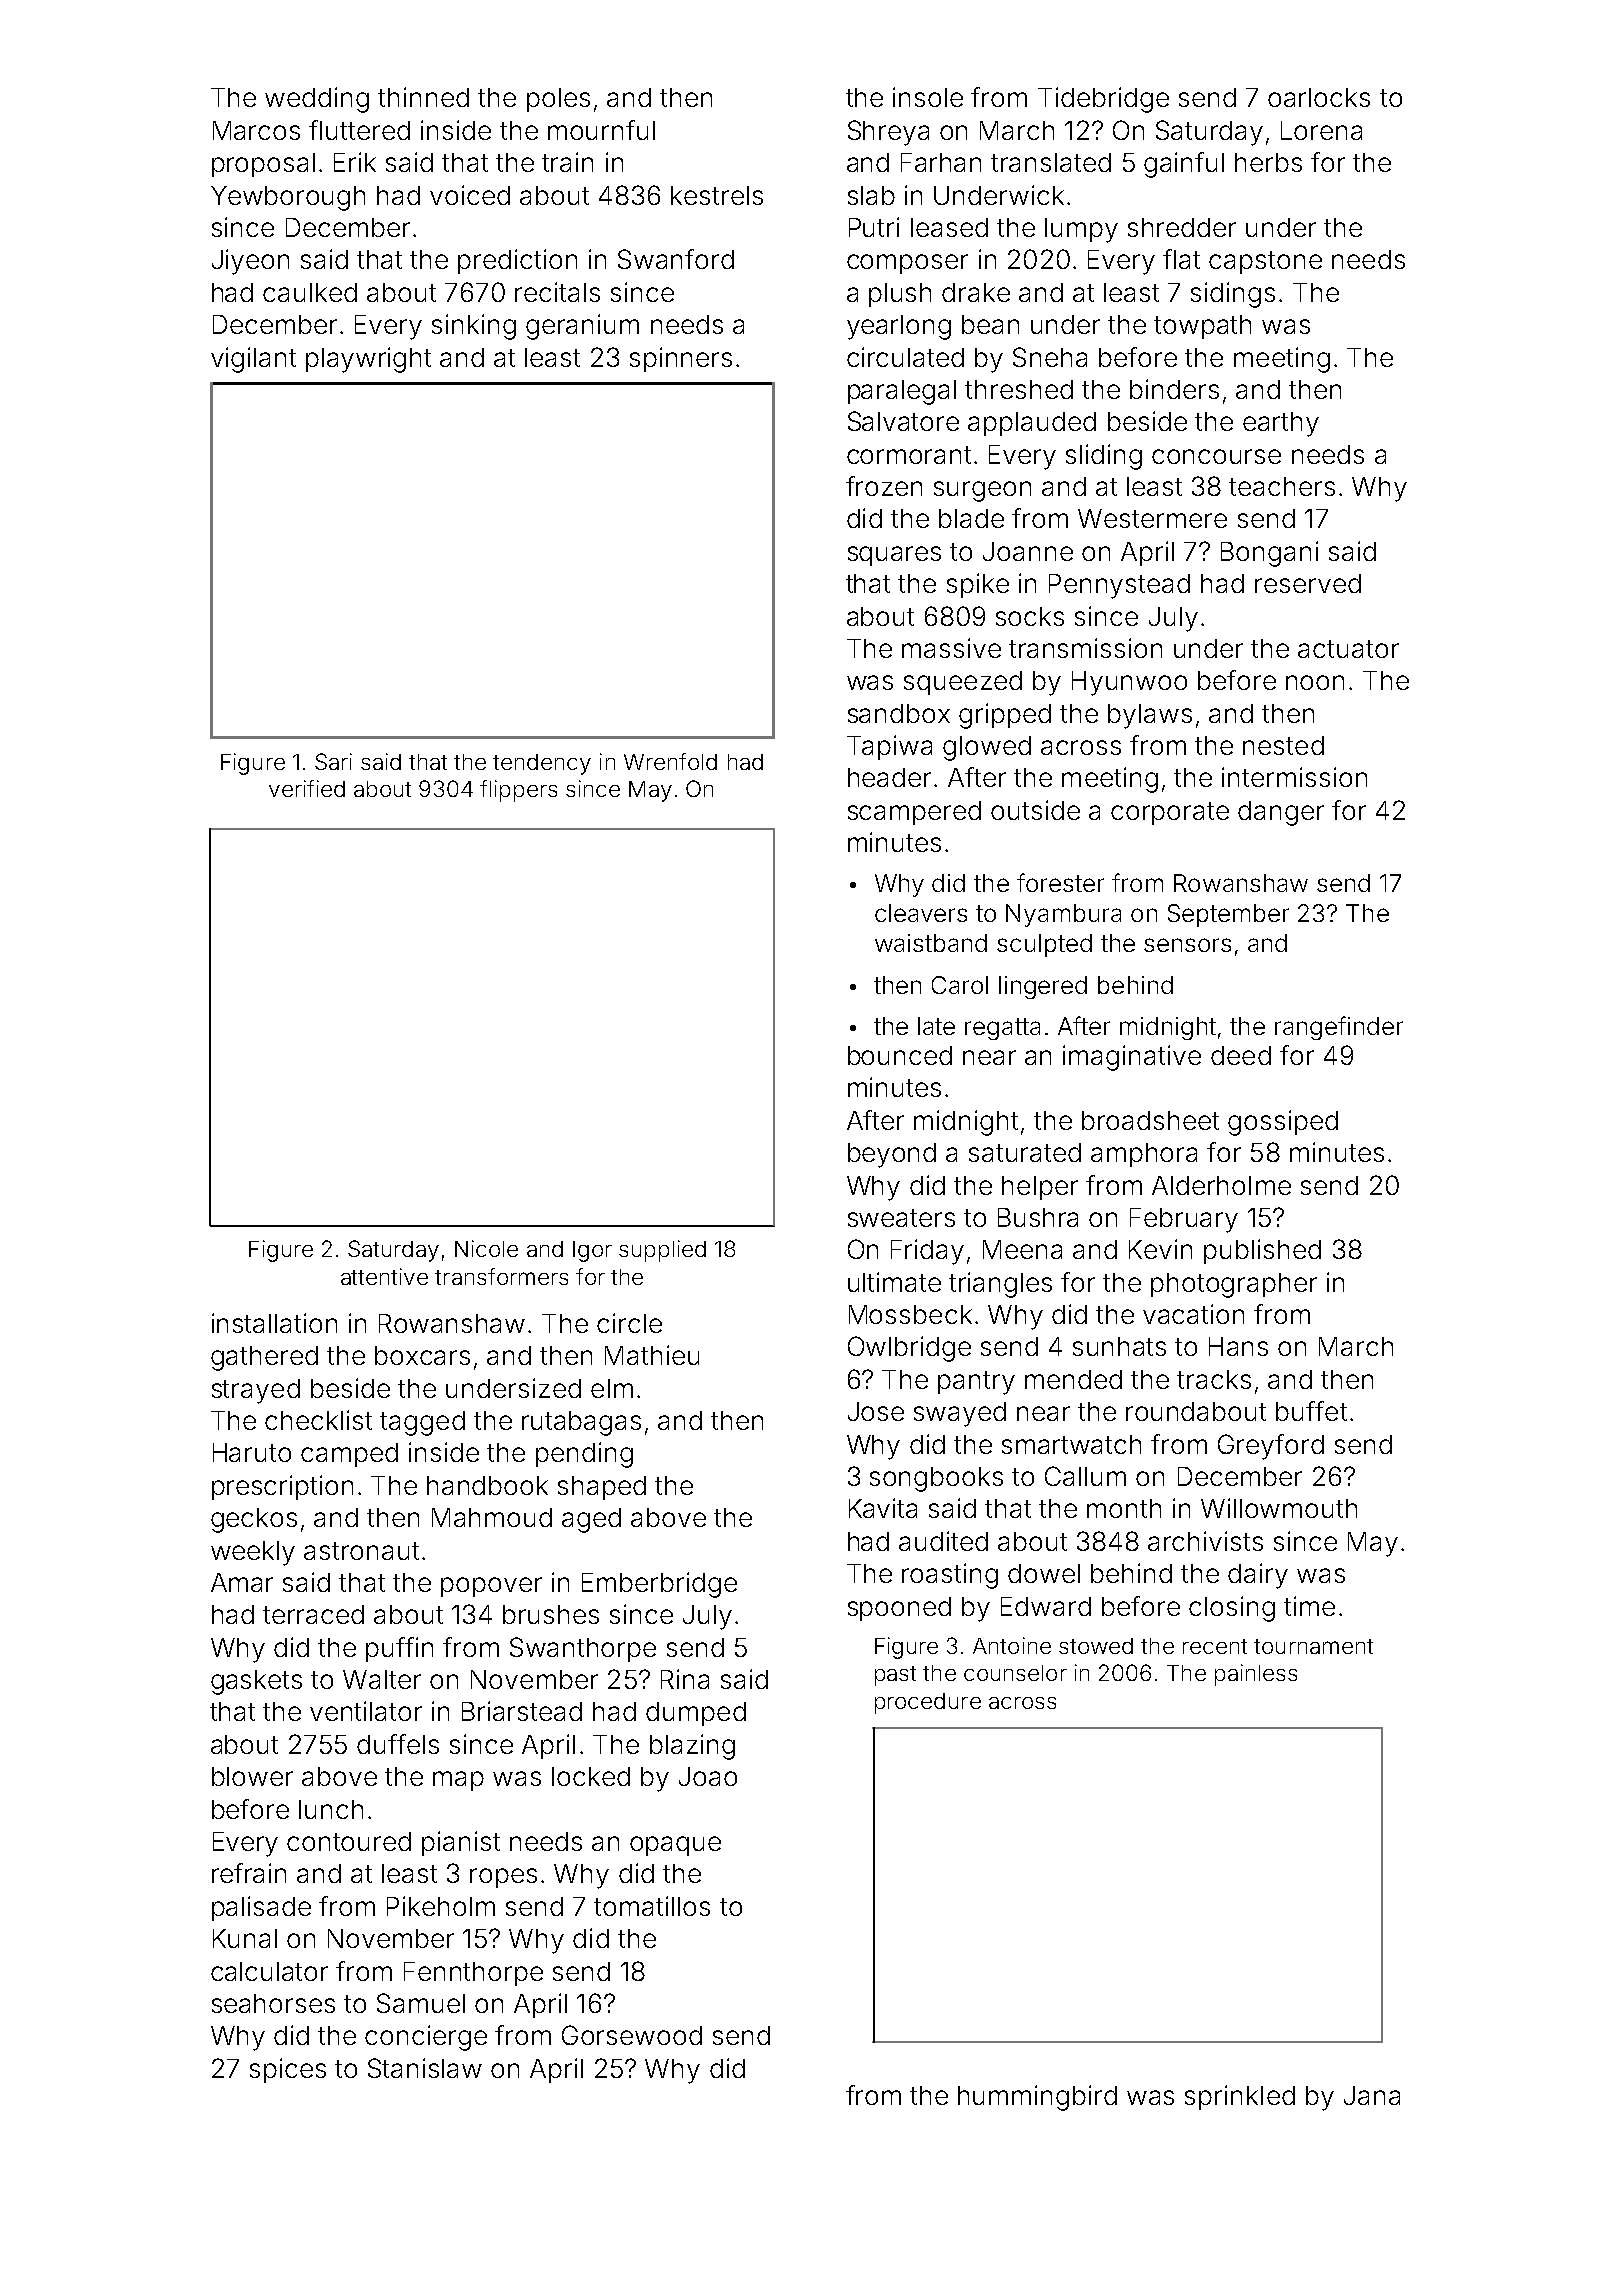 The height and width of the screenshot is (2292, 1620). Describe the element at coordinates (901, 1218) in the screenshot. I see `sweaters` at that location.
